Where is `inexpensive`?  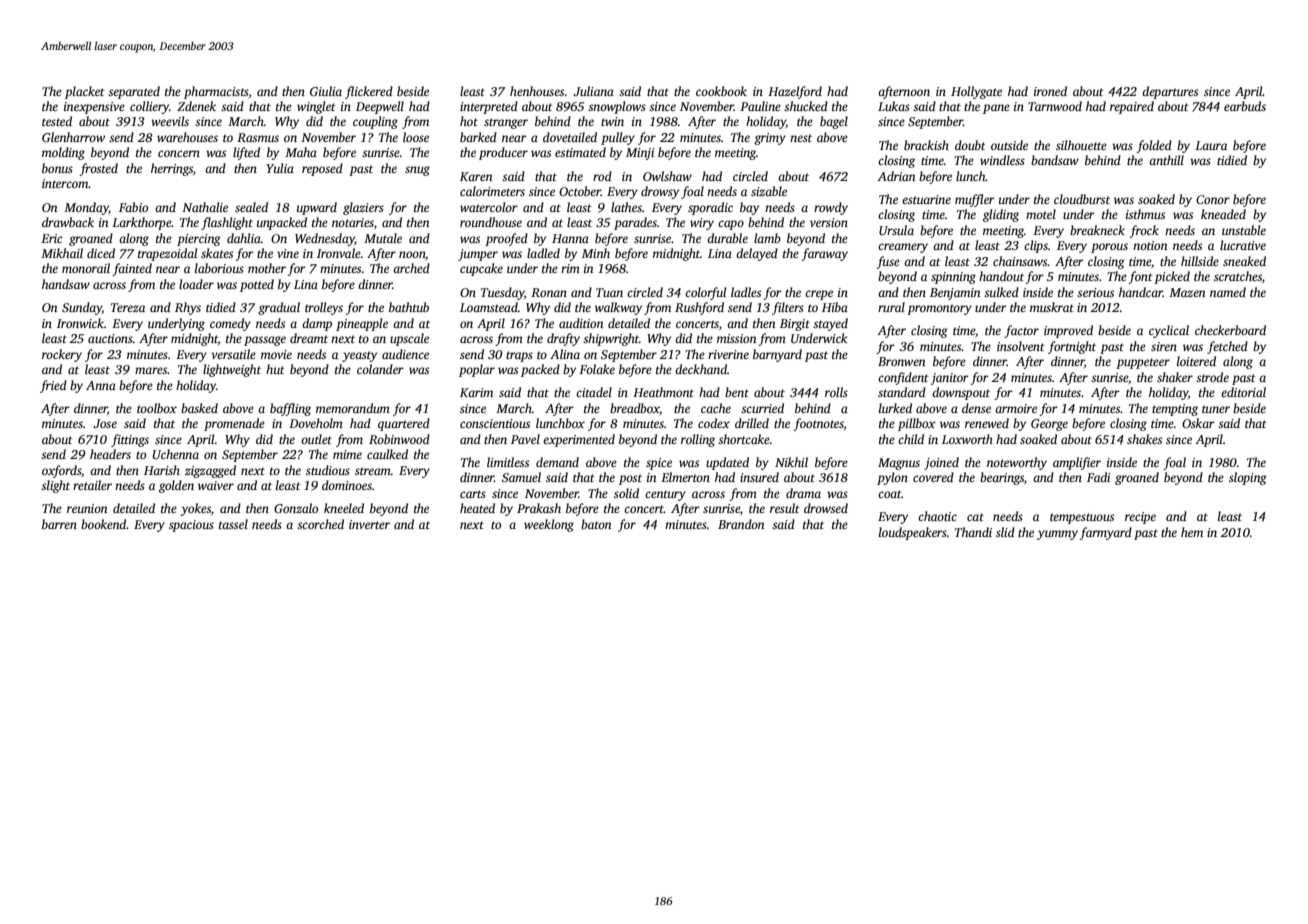 inexpensive is located at coordinates (94, 108).
